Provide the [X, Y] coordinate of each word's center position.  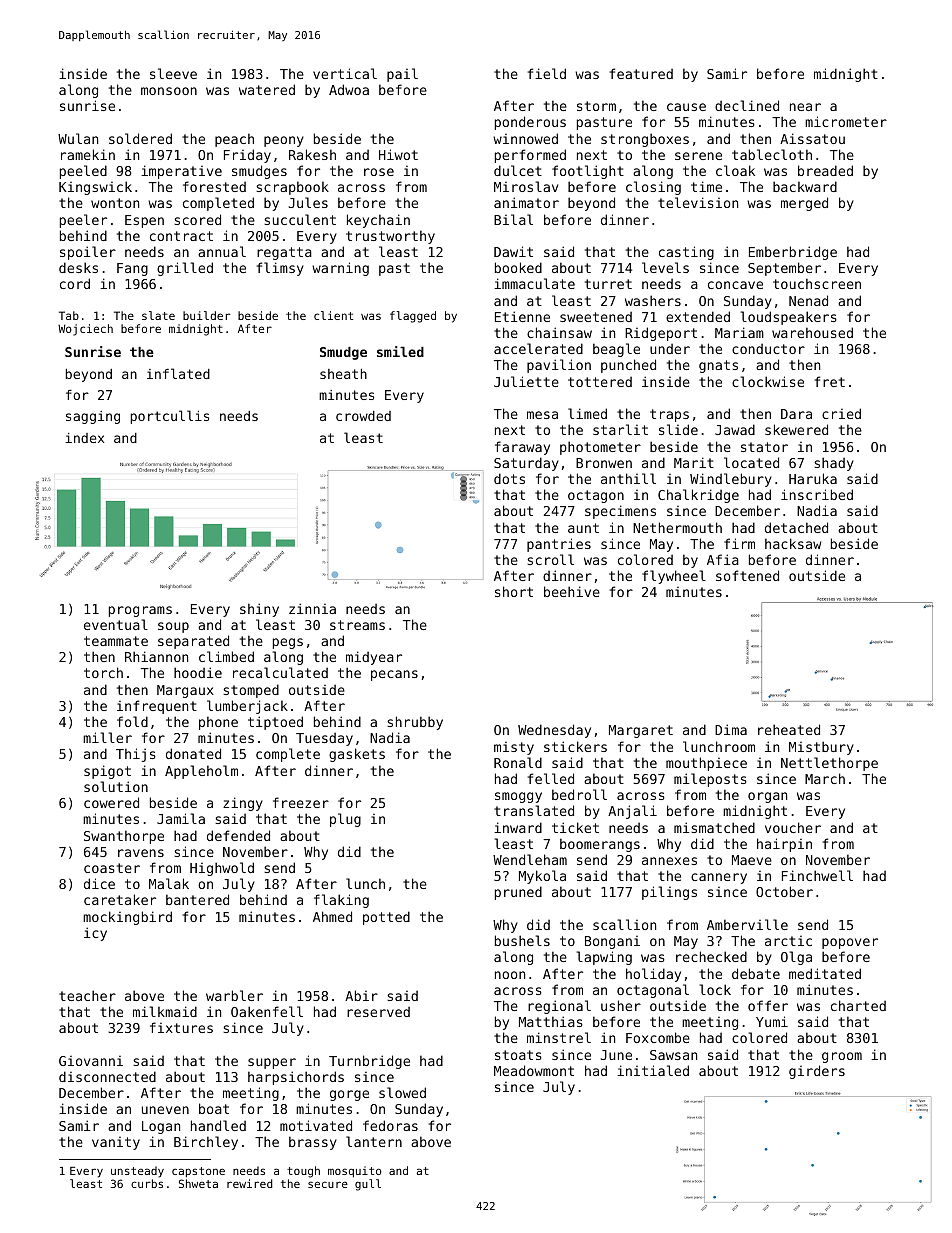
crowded [363, 416]
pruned [518, 893]
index [84, 438]
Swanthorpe [124, 837]
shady [834, 464]
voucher [793, 827]
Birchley [206, 1143]
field [547, 73]
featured [641, 73]
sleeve [173, 73]
